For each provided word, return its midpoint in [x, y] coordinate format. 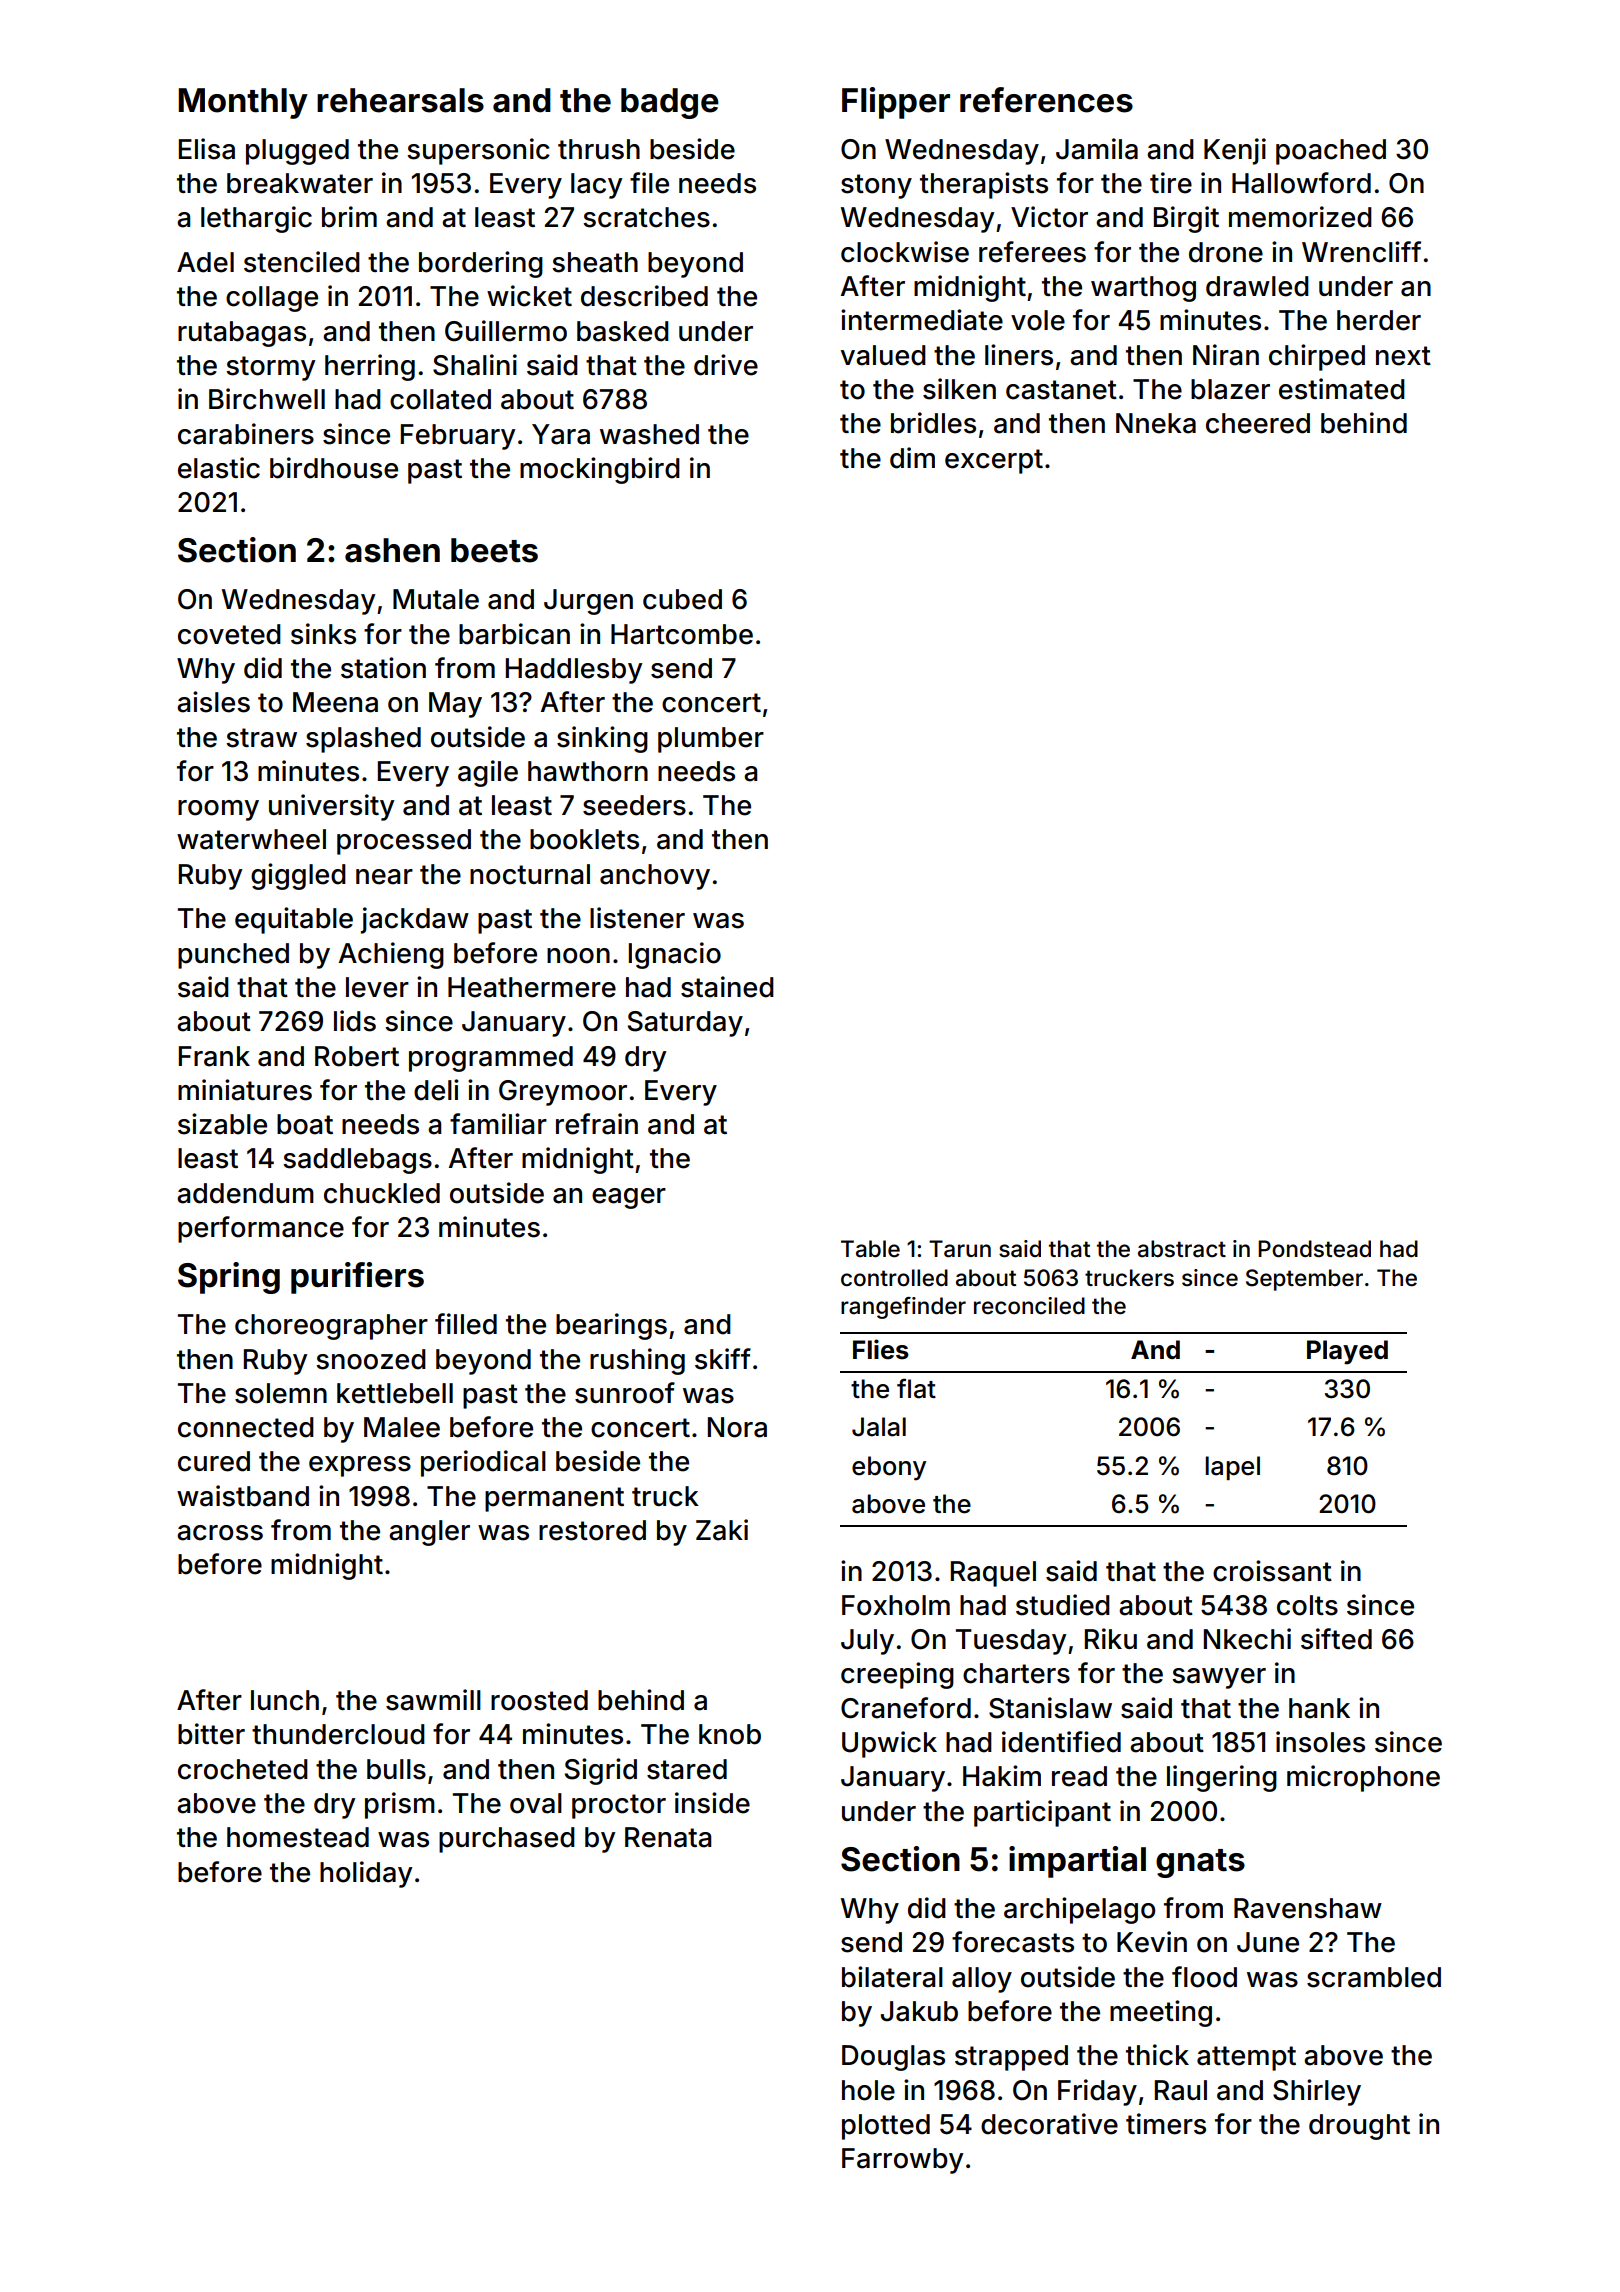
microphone [1363, 1778]
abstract [1182, 1249]
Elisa [207, 149]
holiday [366, 1874]
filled [466, 1324]
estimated [1342, 389]
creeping [897, 1675]
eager [629, 1198]
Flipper [896, 103]
